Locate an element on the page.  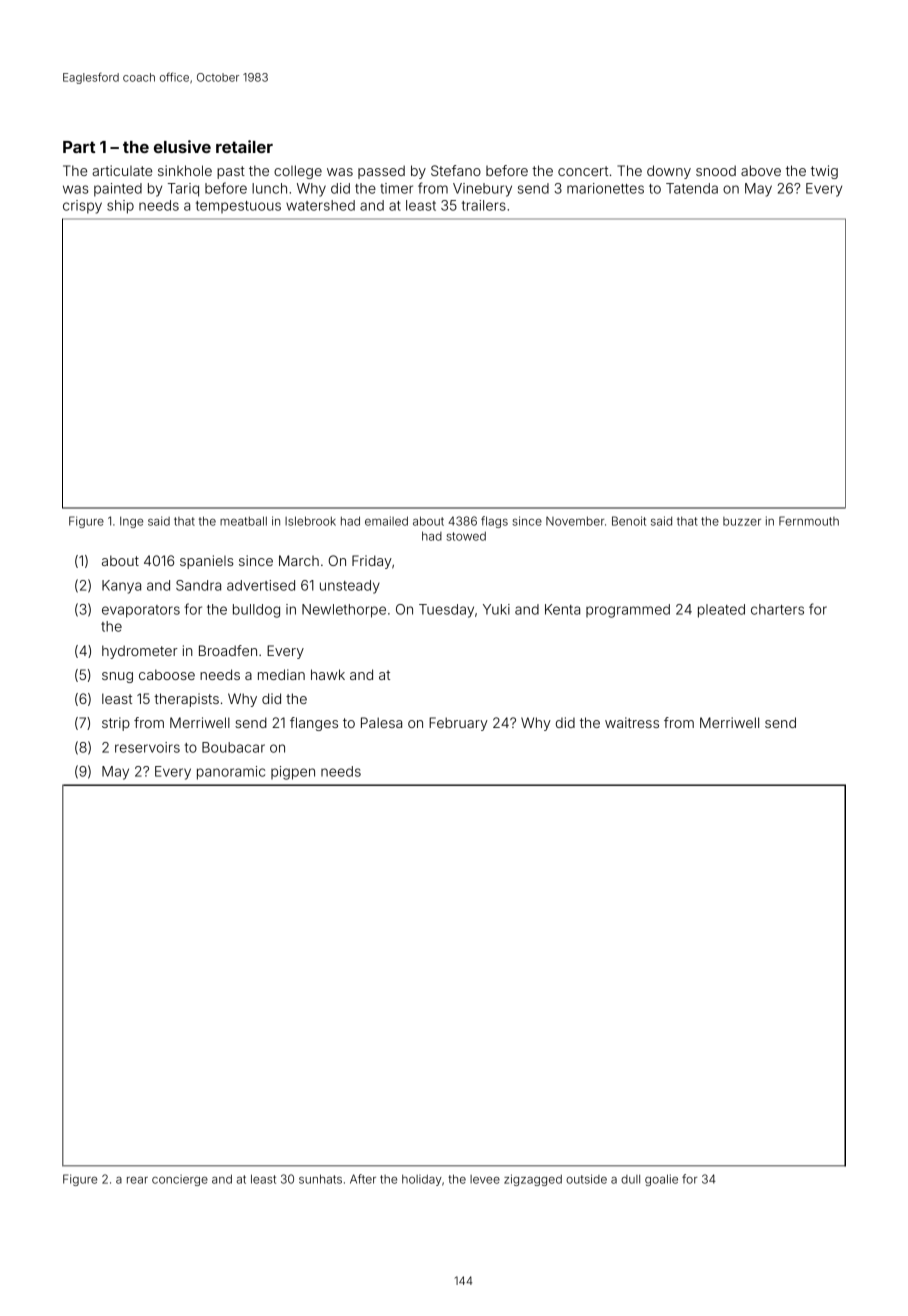
pigpen is located at coordinates (293, 773).
